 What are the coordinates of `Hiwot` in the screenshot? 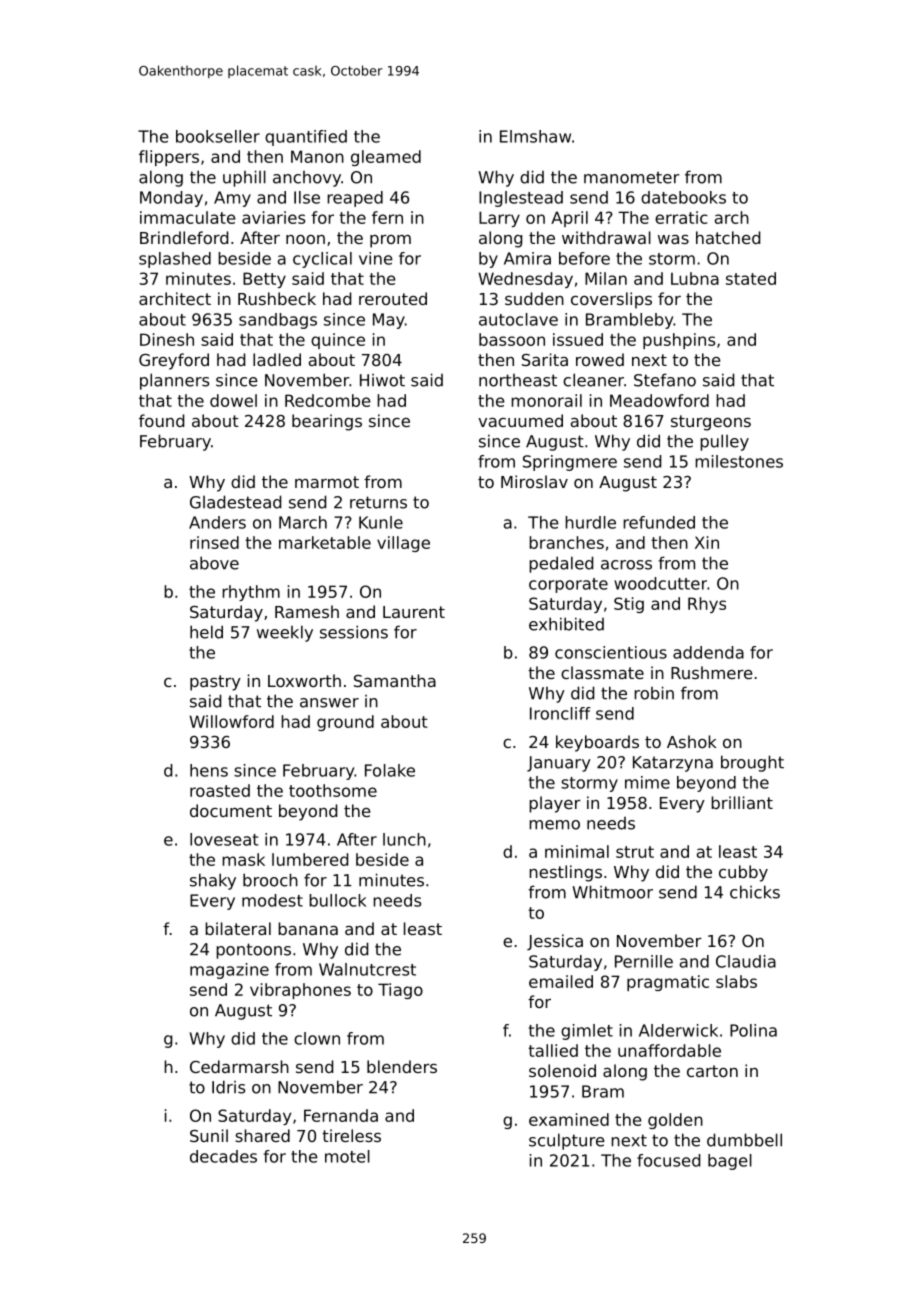 It's located at (382, 380).
